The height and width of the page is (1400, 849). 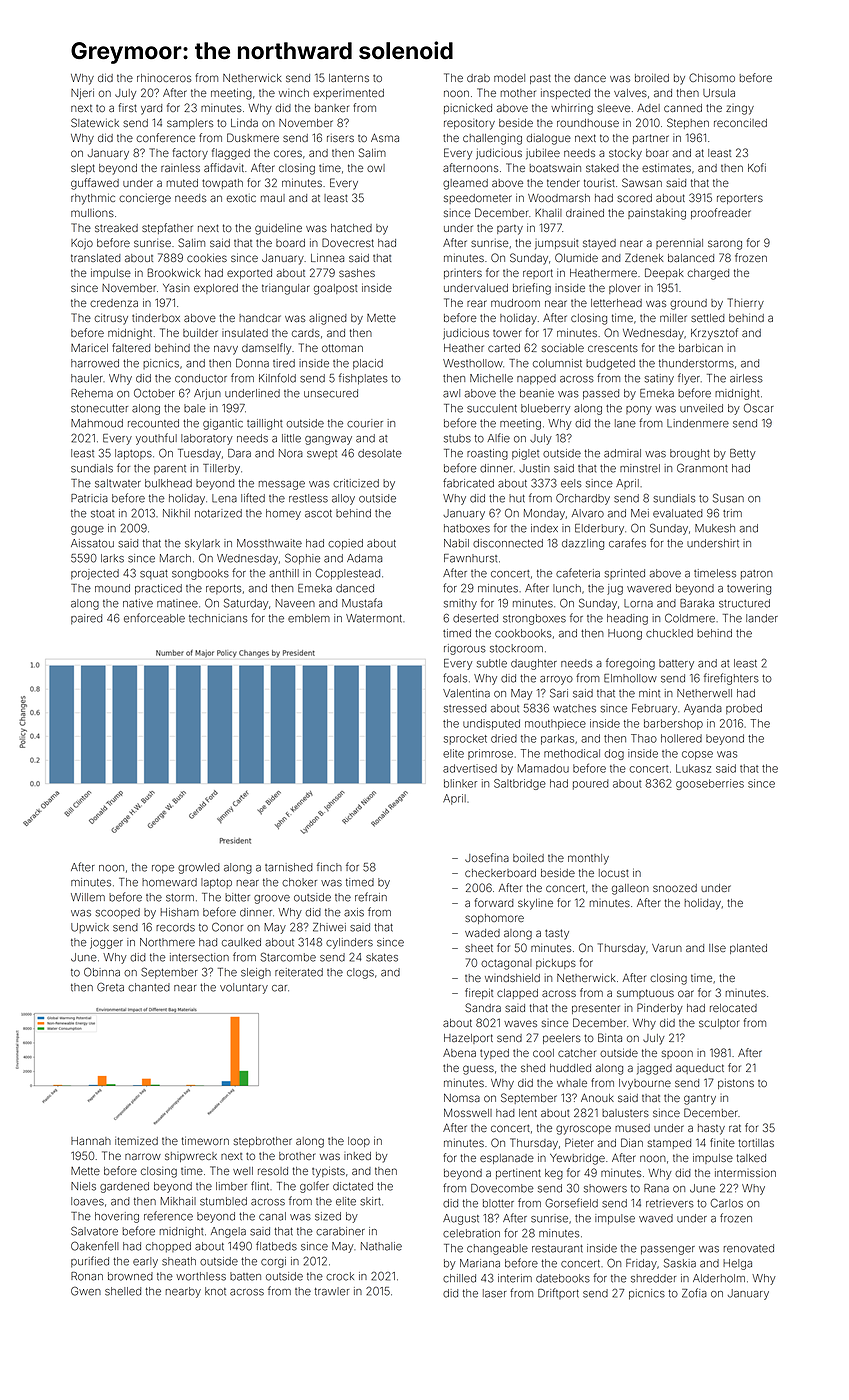 What do you see at coordinates (123, 1291) in the page?
I see `shelled` at bounding box center [123, 1291].
